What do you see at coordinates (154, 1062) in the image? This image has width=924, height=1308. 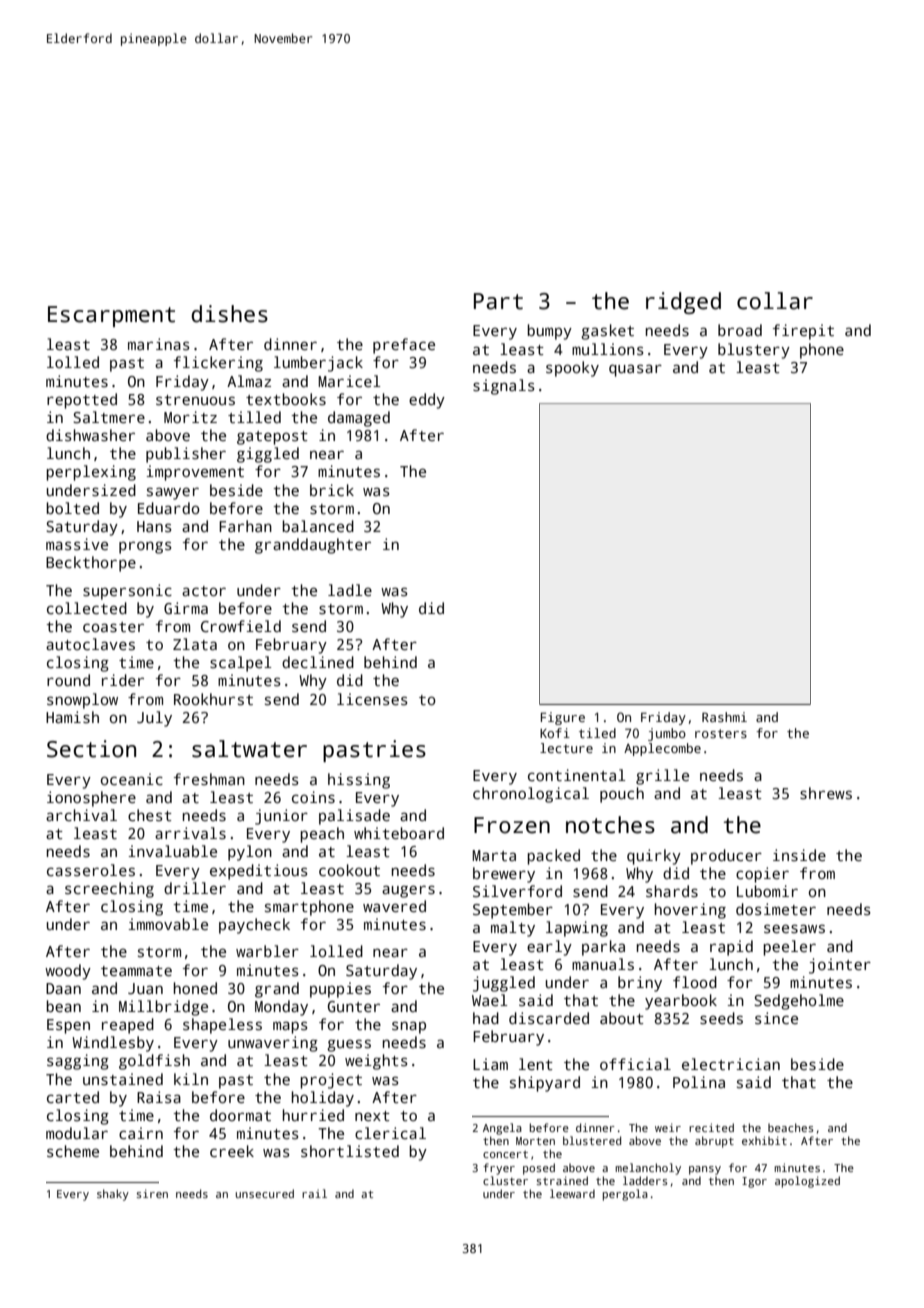 I see `goldfish` at bounding box center [154, 1062].
